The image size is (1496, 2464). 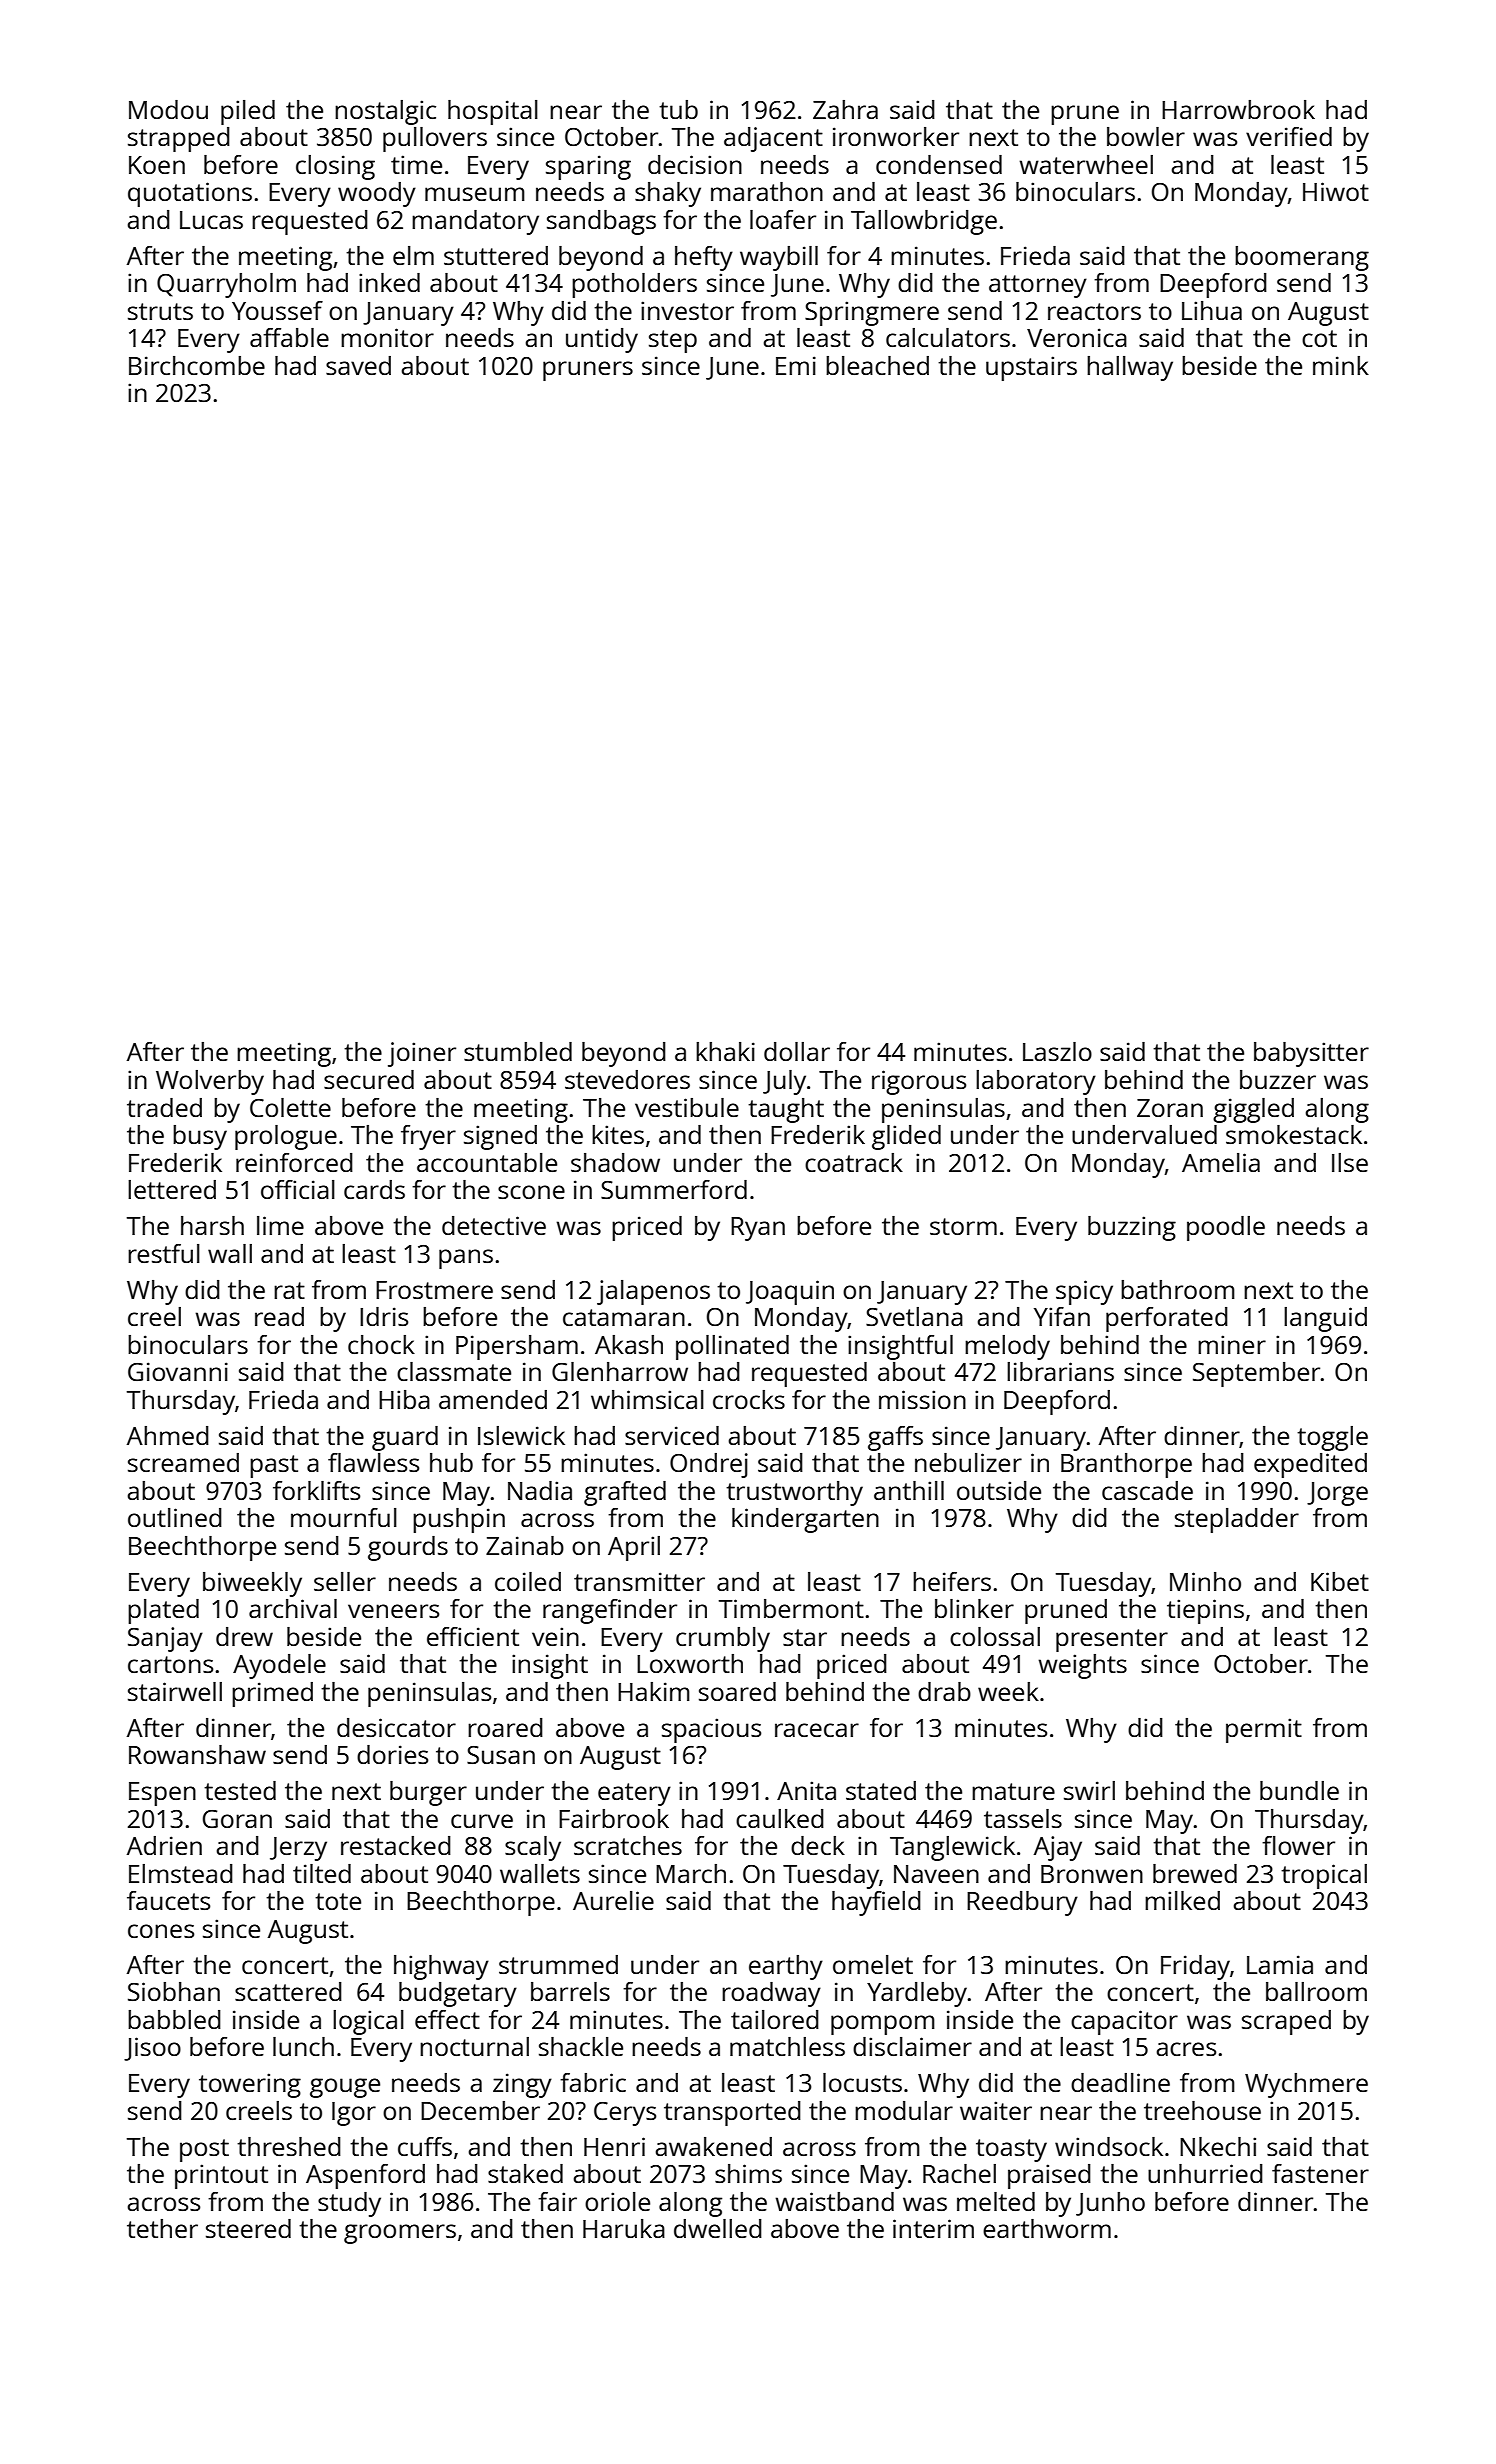 What do you see at coordinates (522, 2085) in the screenshot?
I see `zingy` at bounding box center [522, 2085].
